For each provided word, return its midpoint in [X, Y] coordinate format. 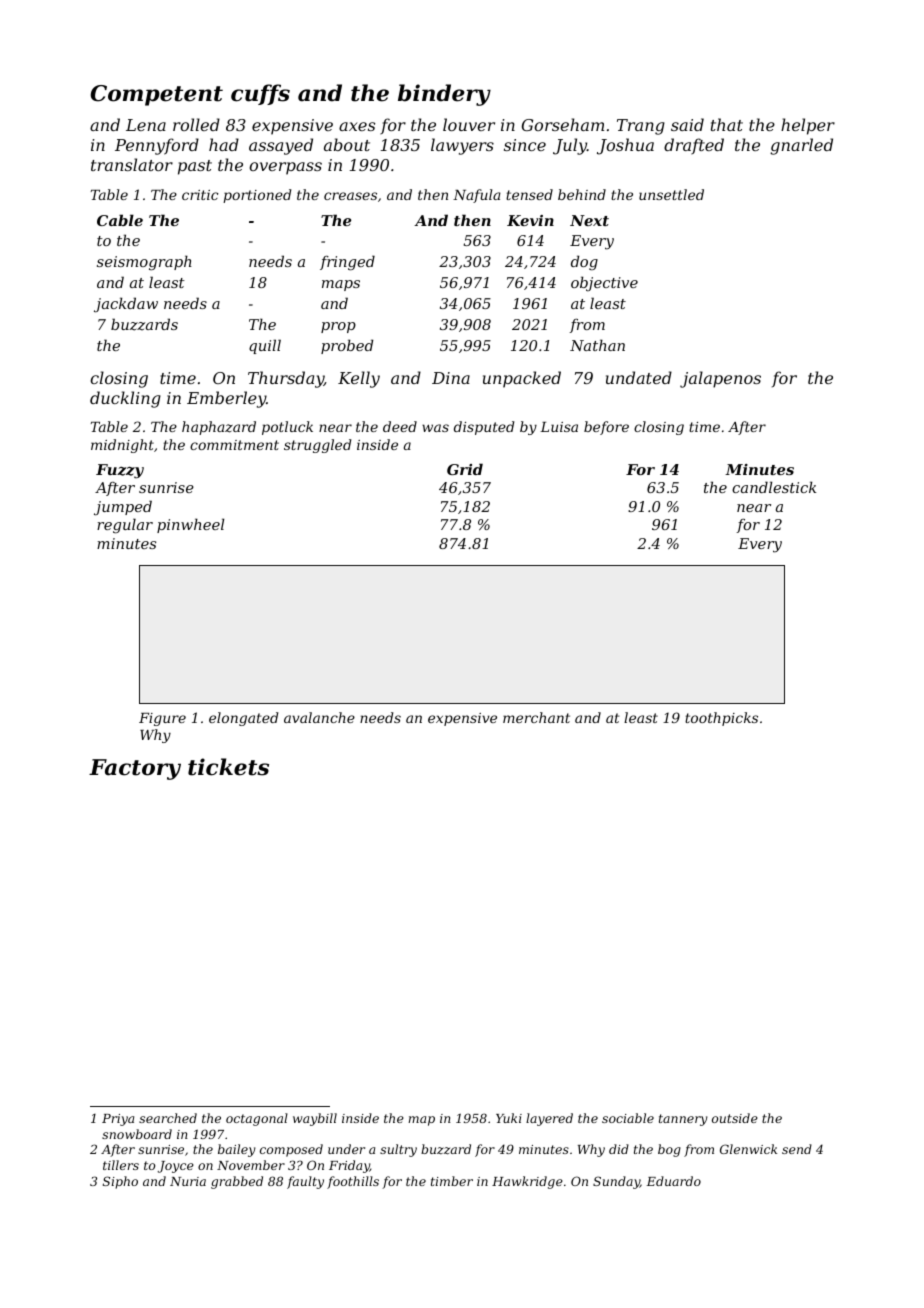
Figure [162, 719]
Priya [118, 1120]
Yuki [509, 1118]
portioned [257, 196]
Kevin [530, 220]
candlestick [774, 487]
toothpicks [721, 719]
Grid [465, 469]
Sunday [616, 1182]
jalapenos [720, 379]
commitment [234, 445]
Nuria [188, 1181]
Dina [451, 378]
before [606, 428]
